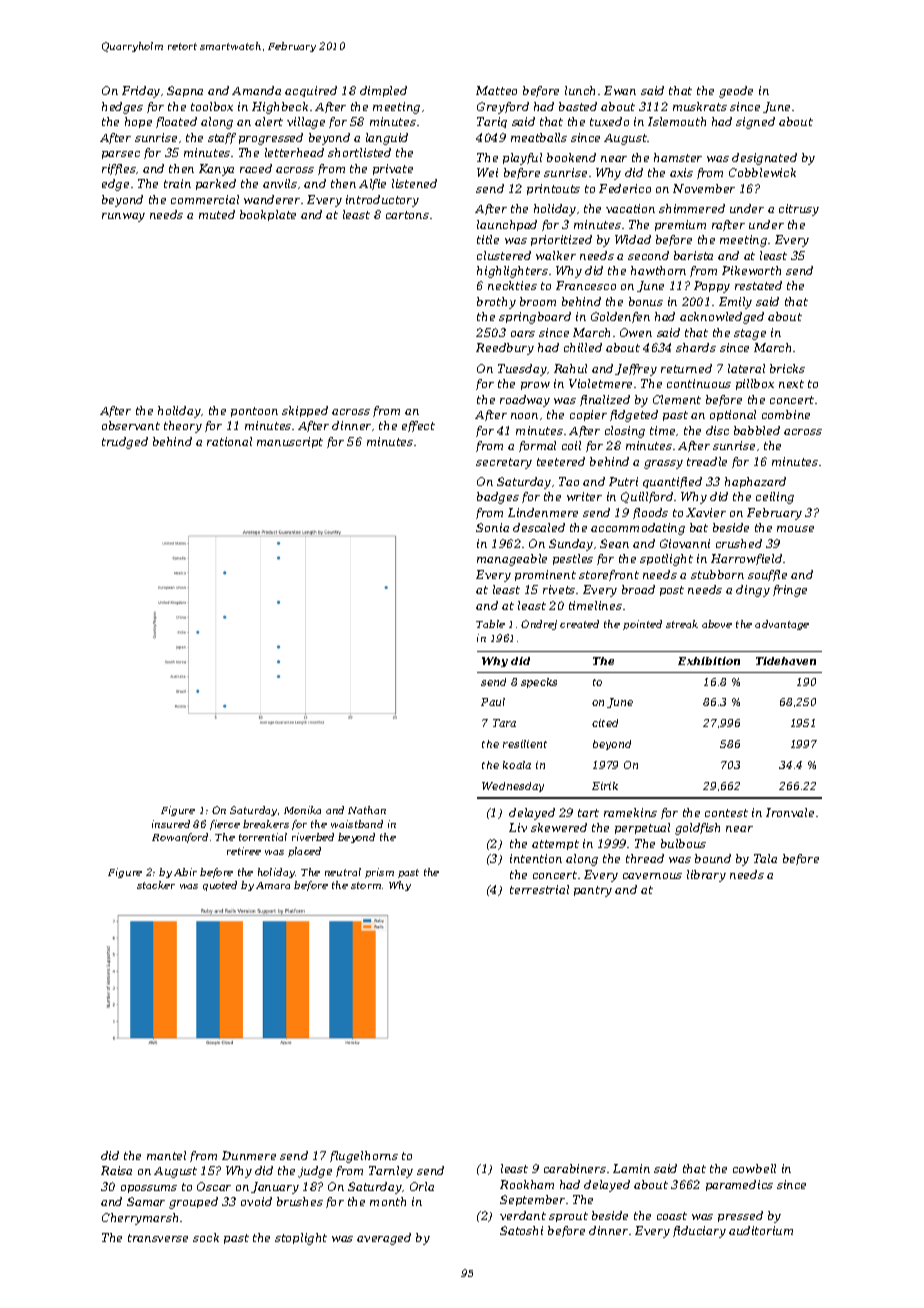  What do you see at coordinates (268, 215) in the screenshot?
I see `bookplate` at bounding box center [268, 215].
